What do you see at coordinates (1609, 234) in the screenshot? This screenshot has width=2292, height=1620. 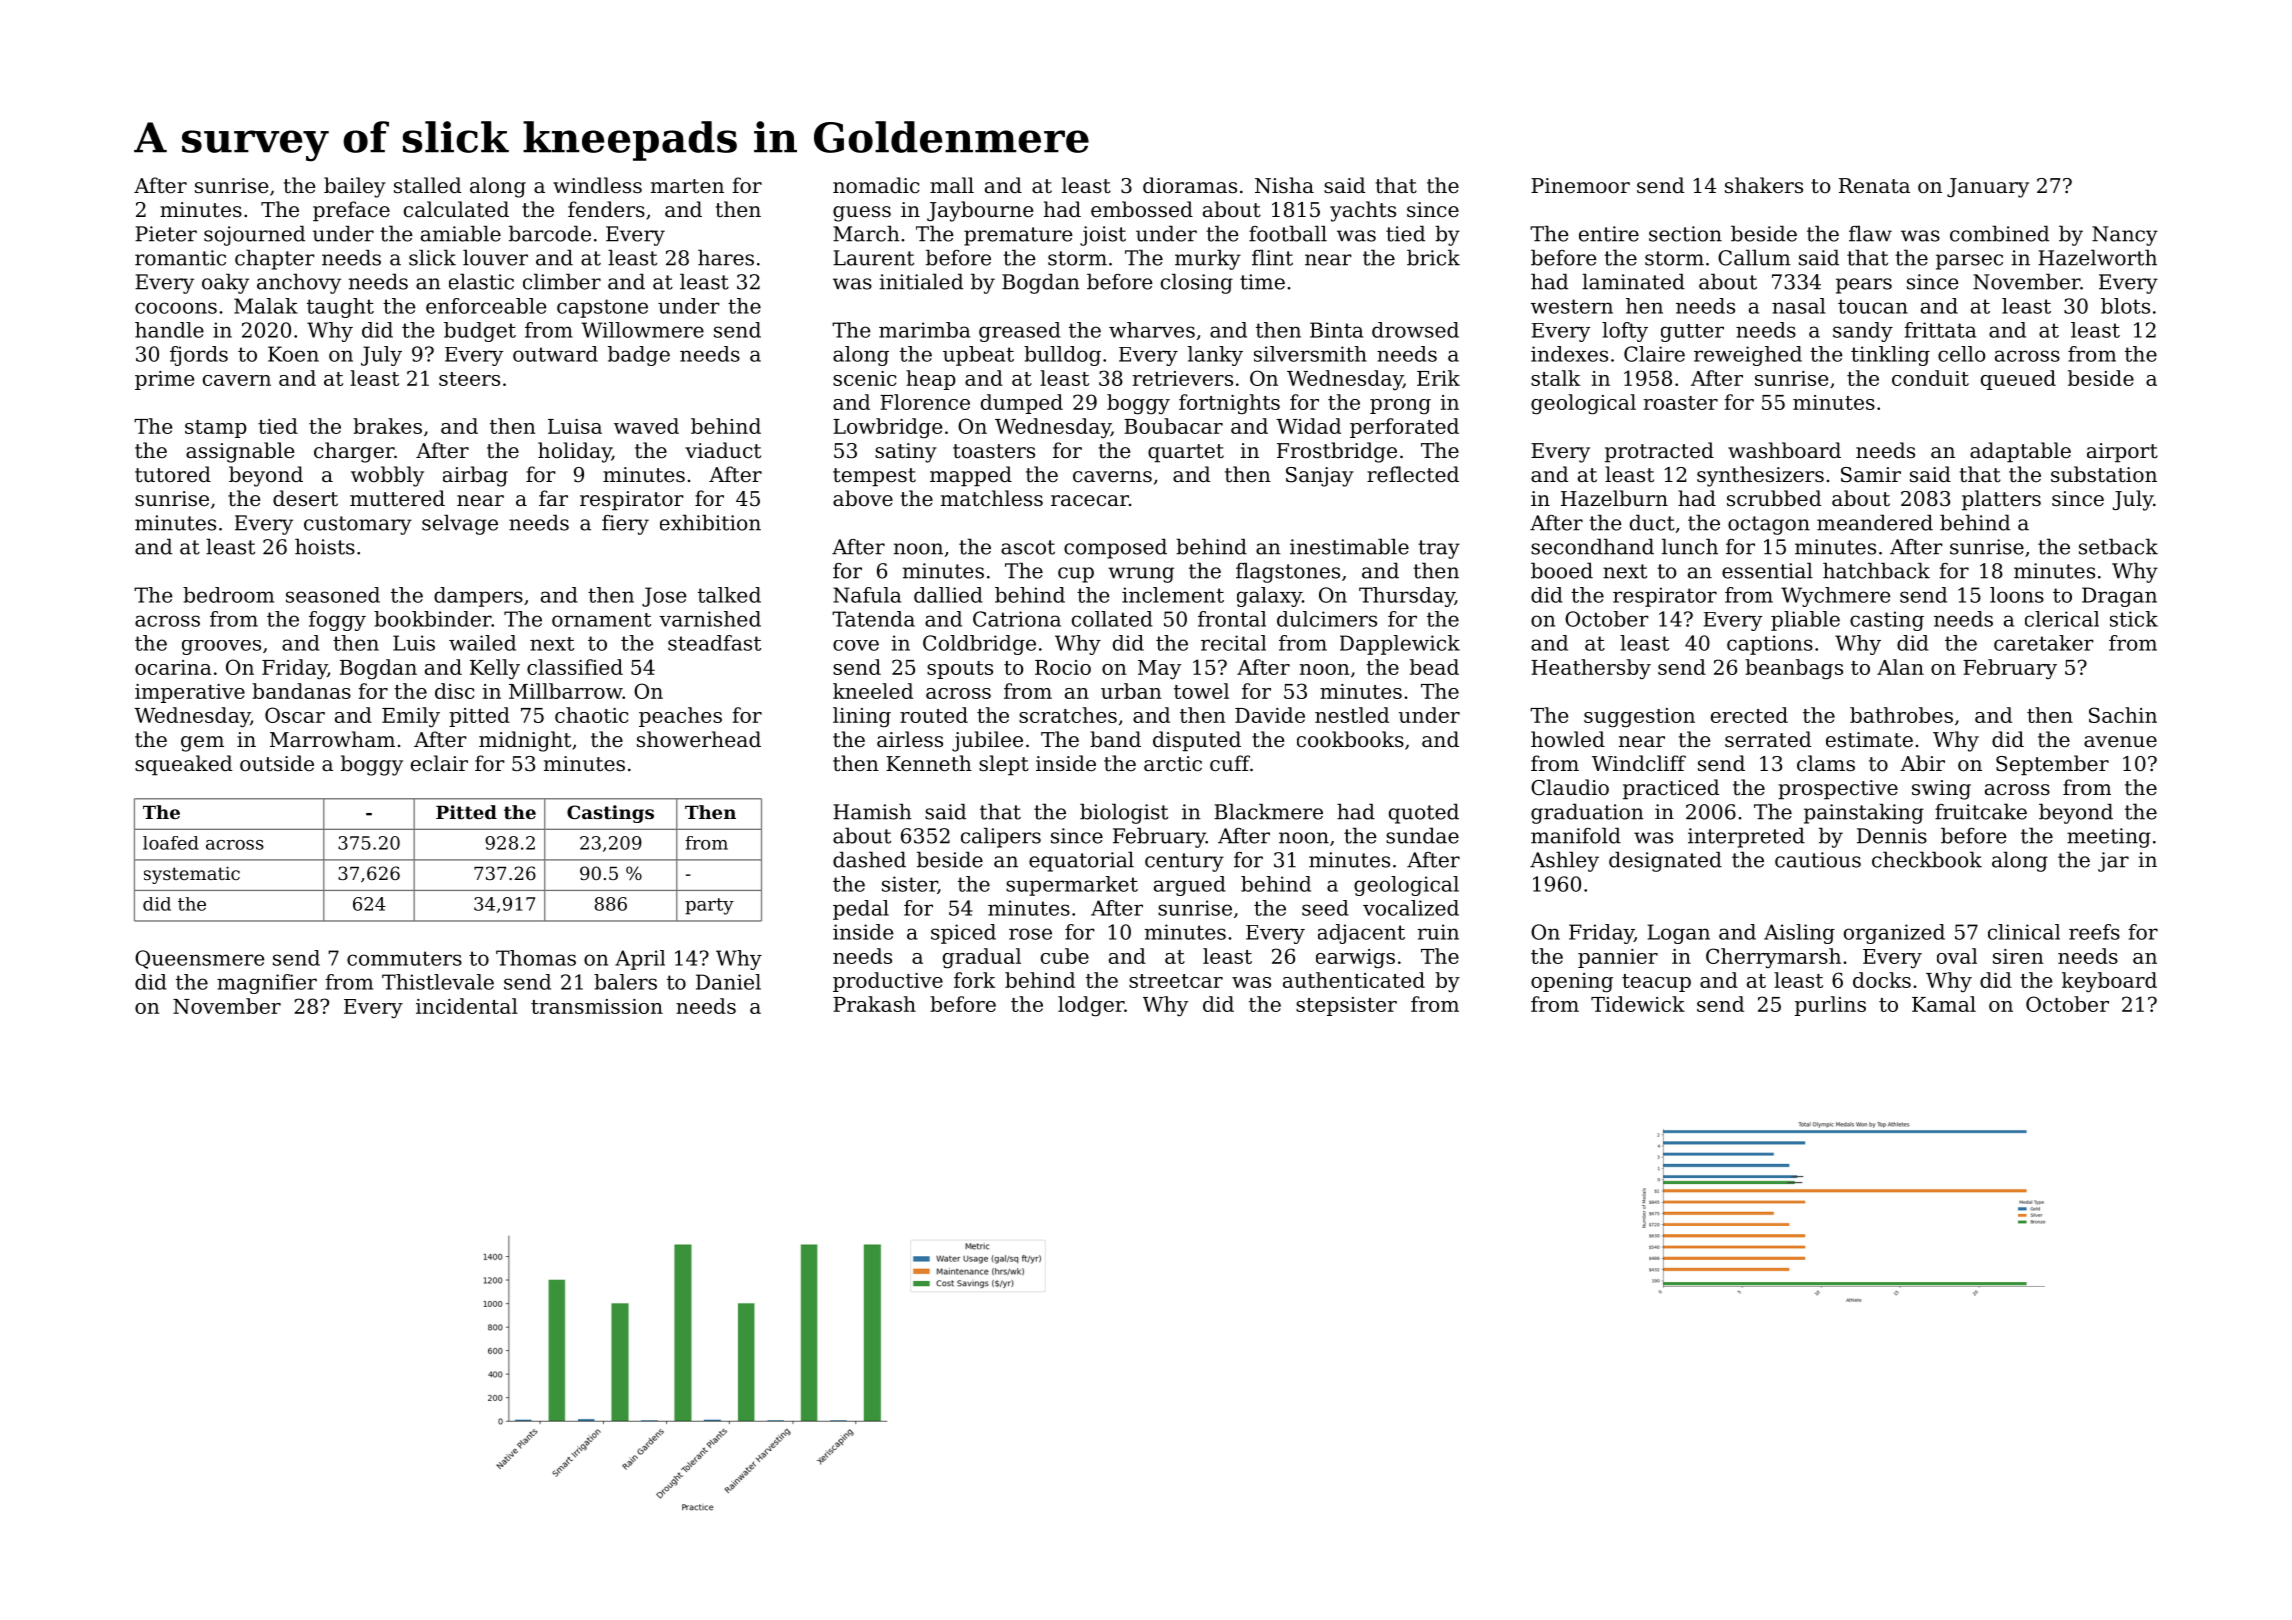 I see `entire` at bounding box center [1609, 234].
